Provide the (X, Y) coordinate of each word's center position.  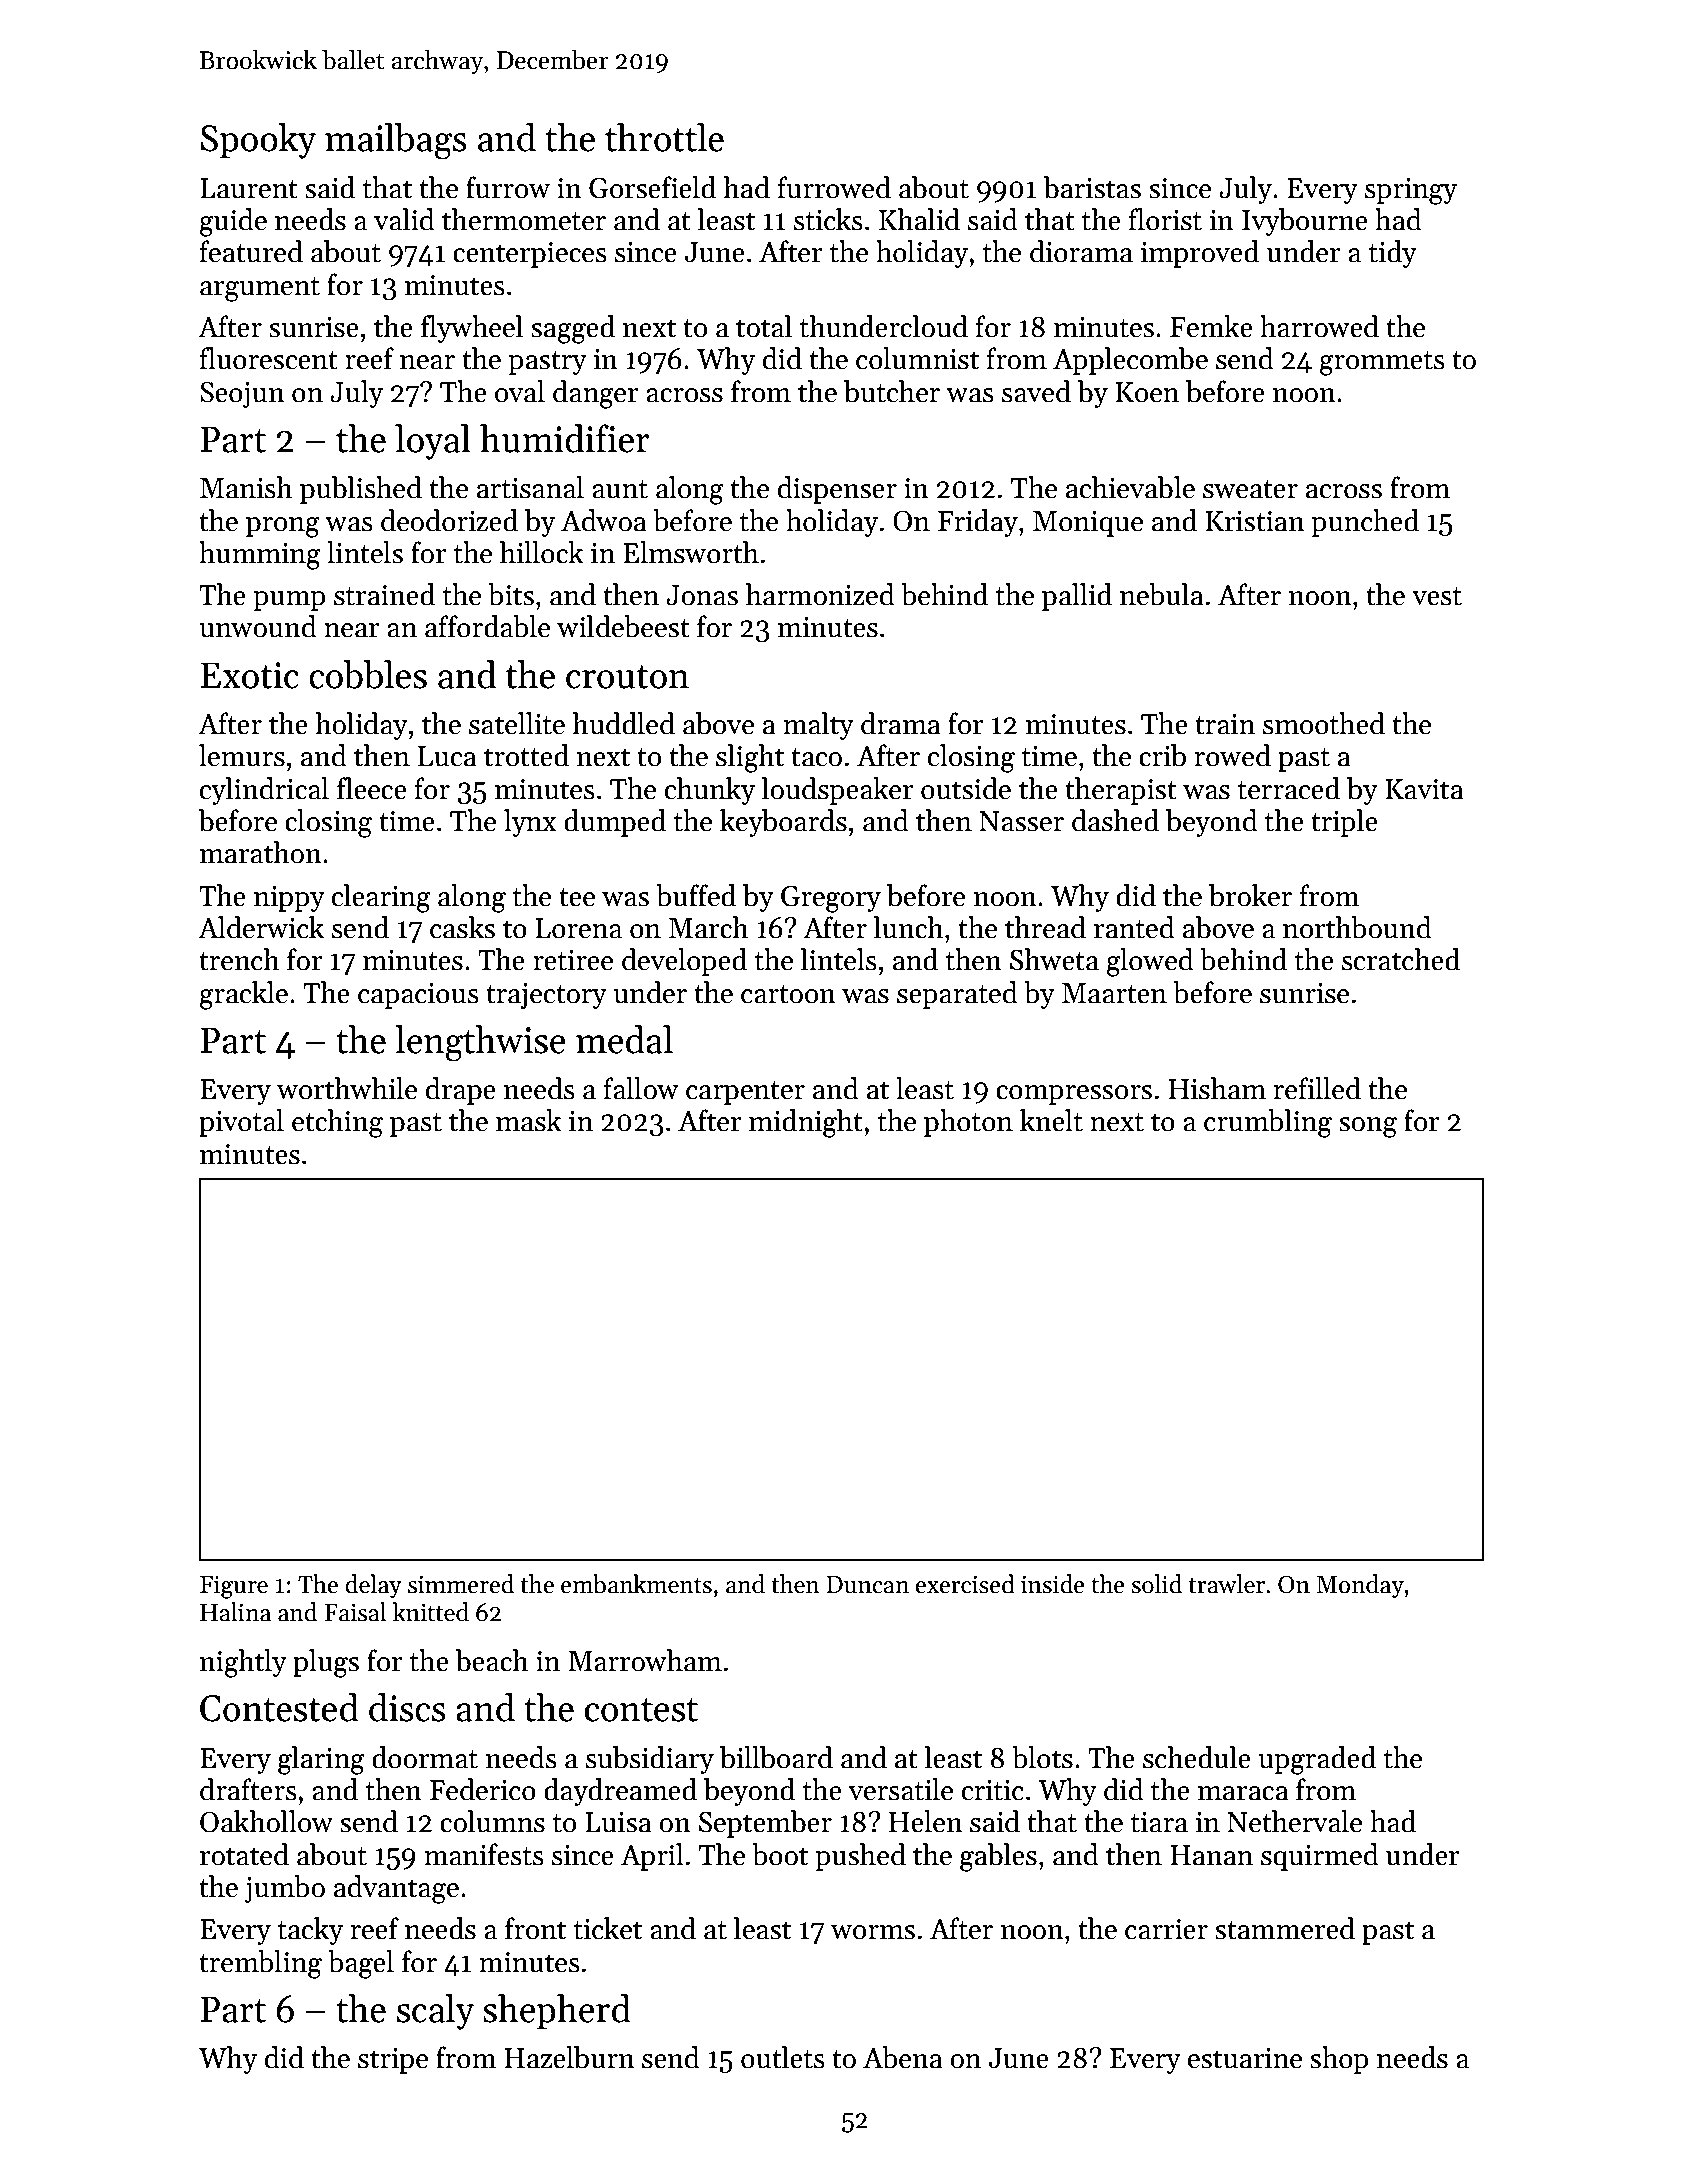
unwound (258, 626)
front (535, 1928)
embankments (636, 1584)
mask (529, 1120)
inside (1053, 1584)
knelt (1051, 1120)
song (1368, 1127)
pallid (1077, 597)
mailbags (396, 141)
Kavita (1424, 789)
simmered (461, 1584)
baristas (1092, 187)
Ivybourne (1305, 222)
